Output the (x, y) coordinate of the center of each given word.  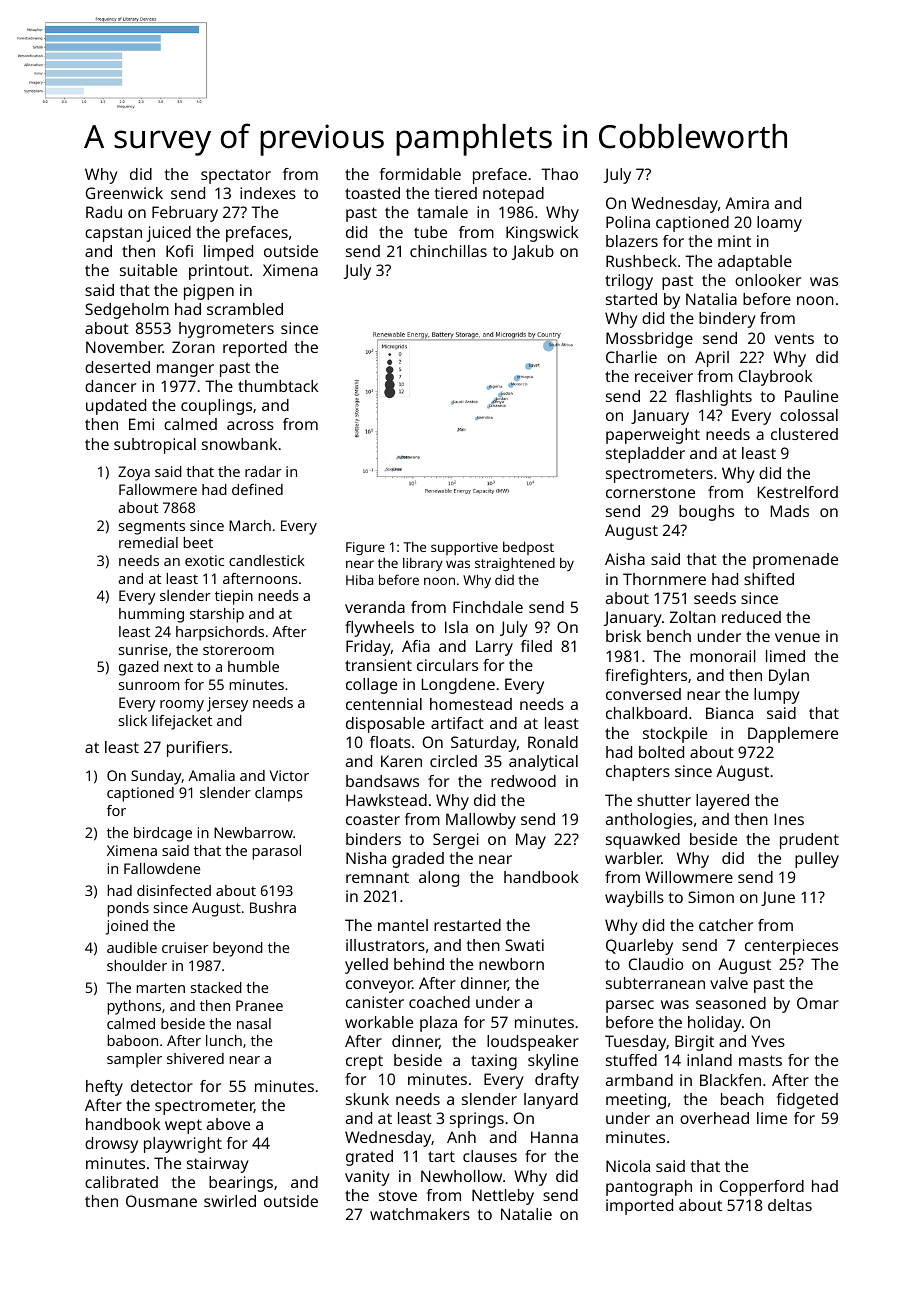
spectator (236, 176)
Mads (790, 511)
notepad (513, 195)
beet (198, 542)
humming (151, 615)
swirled (230, 1201)
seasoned (731, 1003)
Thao (559, 174)
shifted (769, 579)
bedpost (528, 548)
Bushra (273, 907)
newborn (511, 964)
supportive (464, 548)
